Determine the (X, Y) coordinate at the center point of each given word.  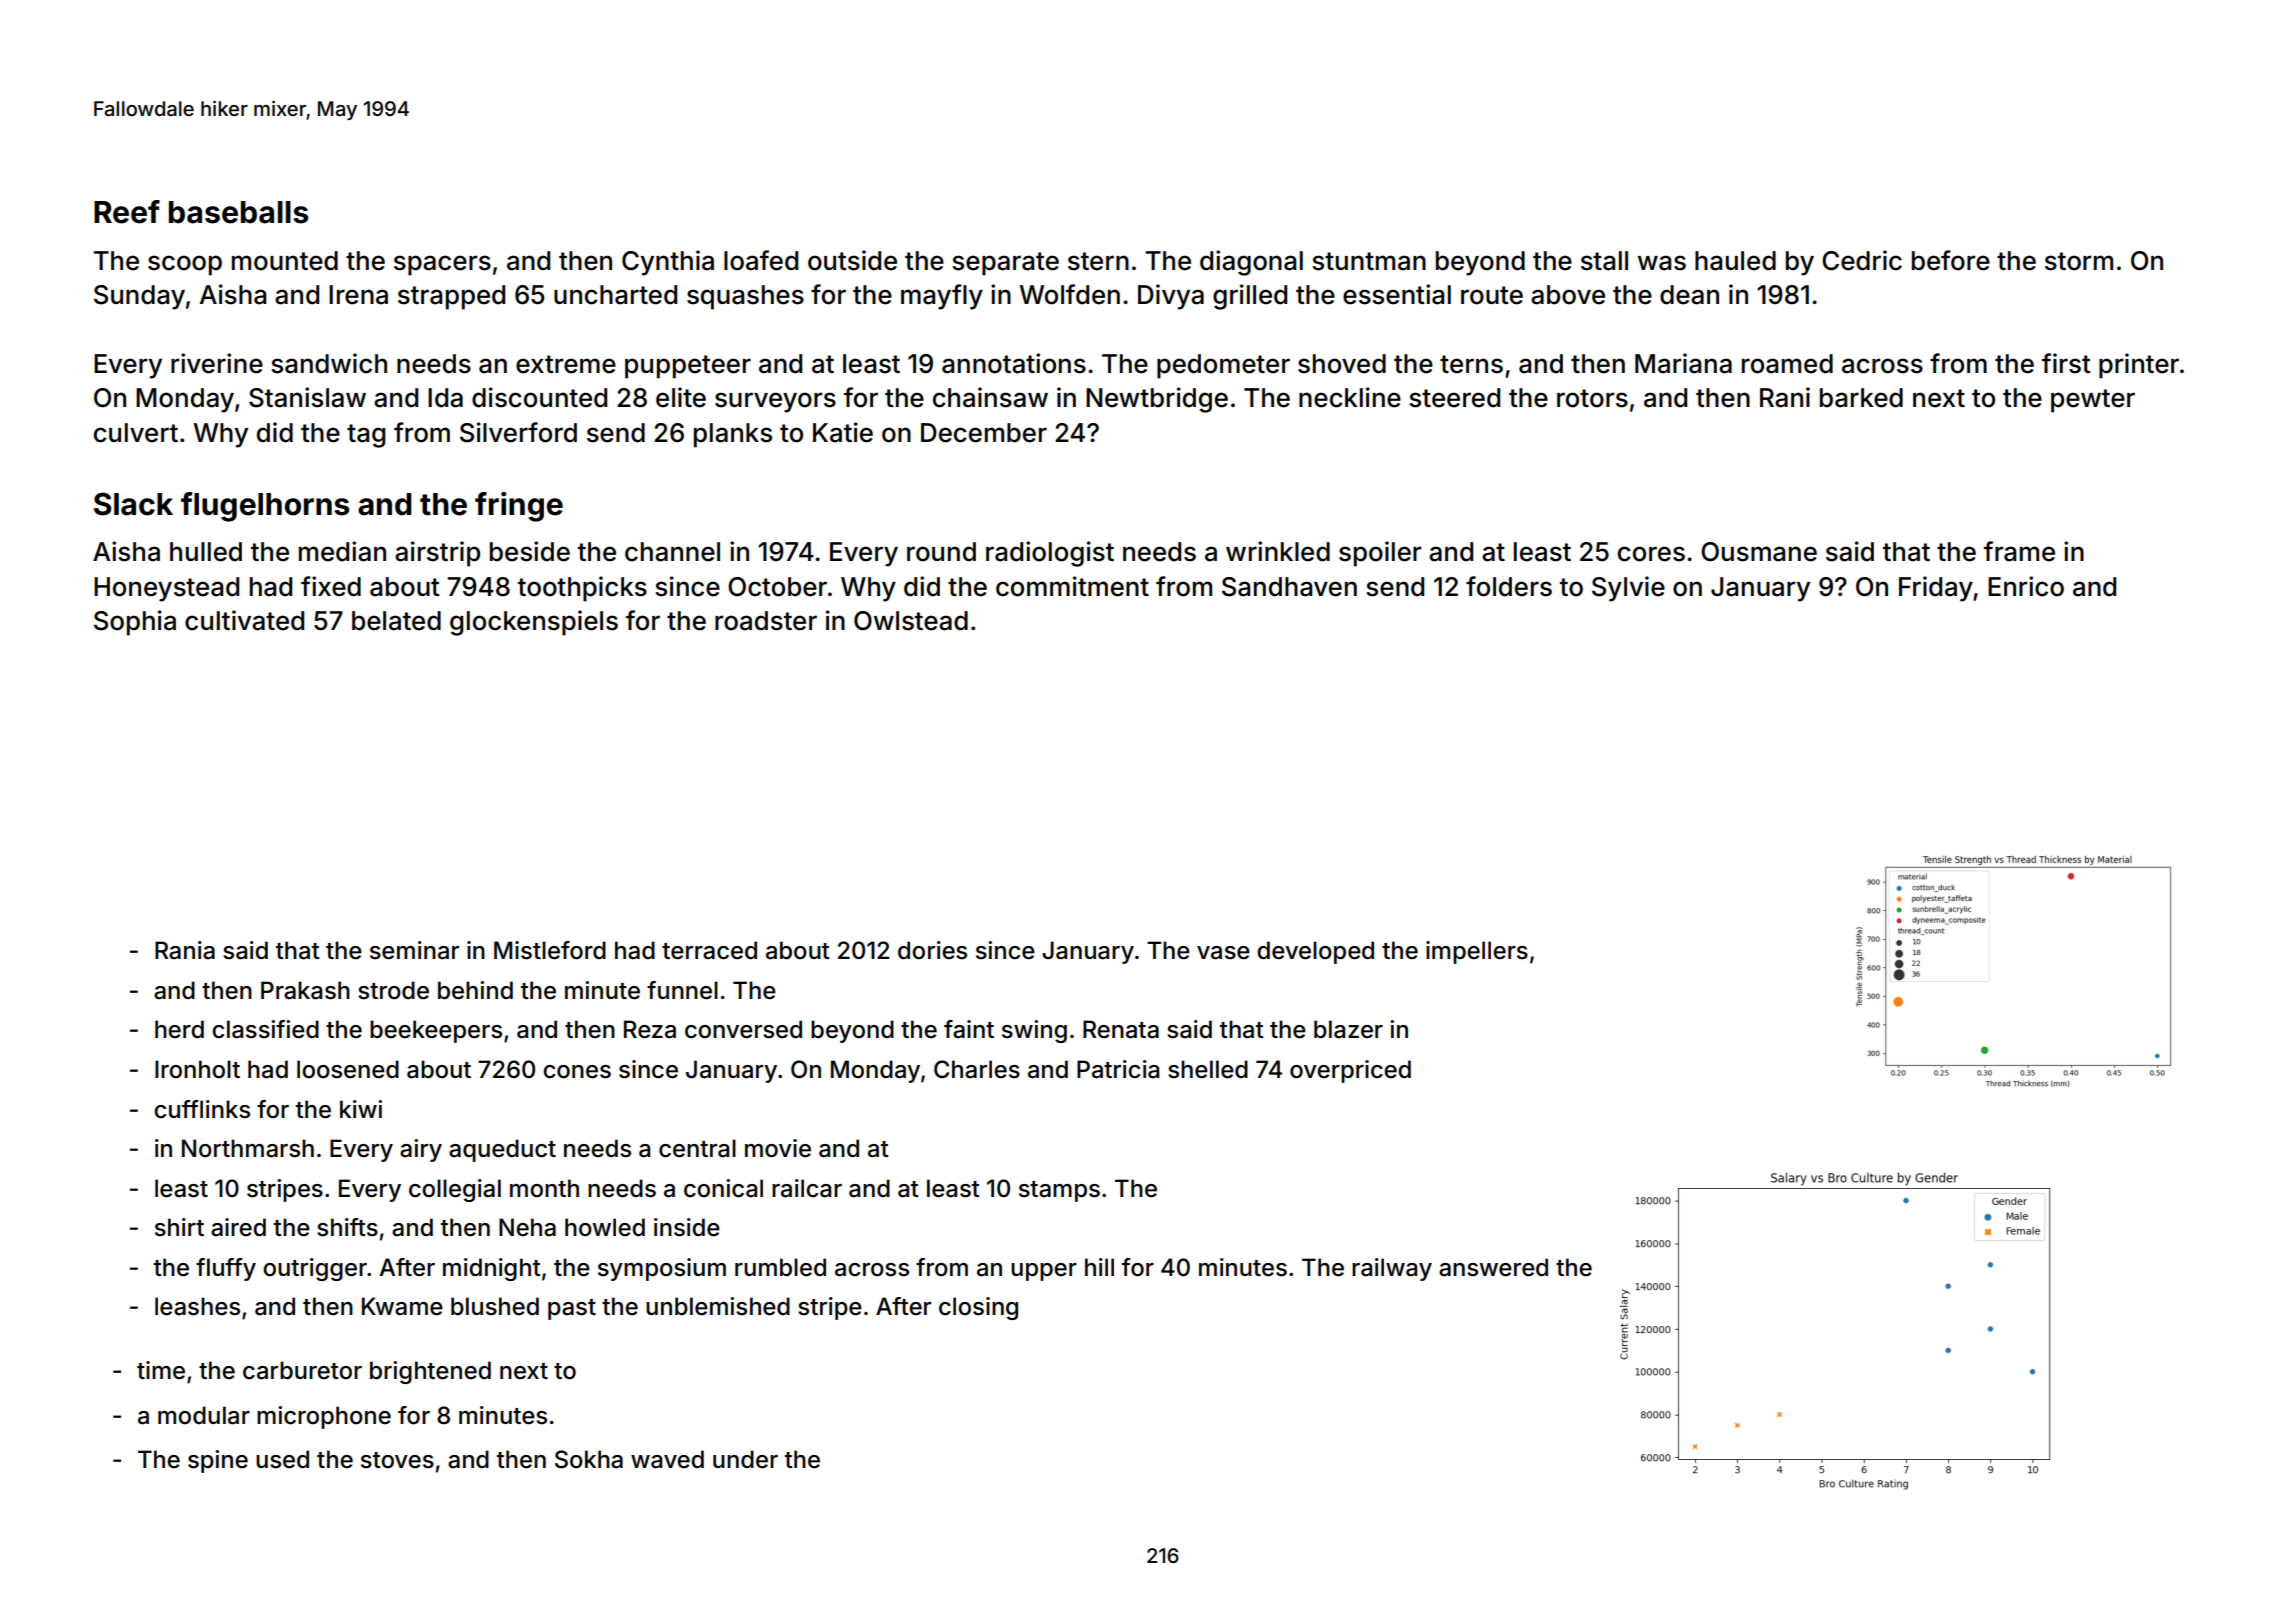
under (745, 1459)
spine (218, 1461)
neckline (1350, 397)
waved (667, 1459)
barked (1861, 398)
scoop (185, 265)
